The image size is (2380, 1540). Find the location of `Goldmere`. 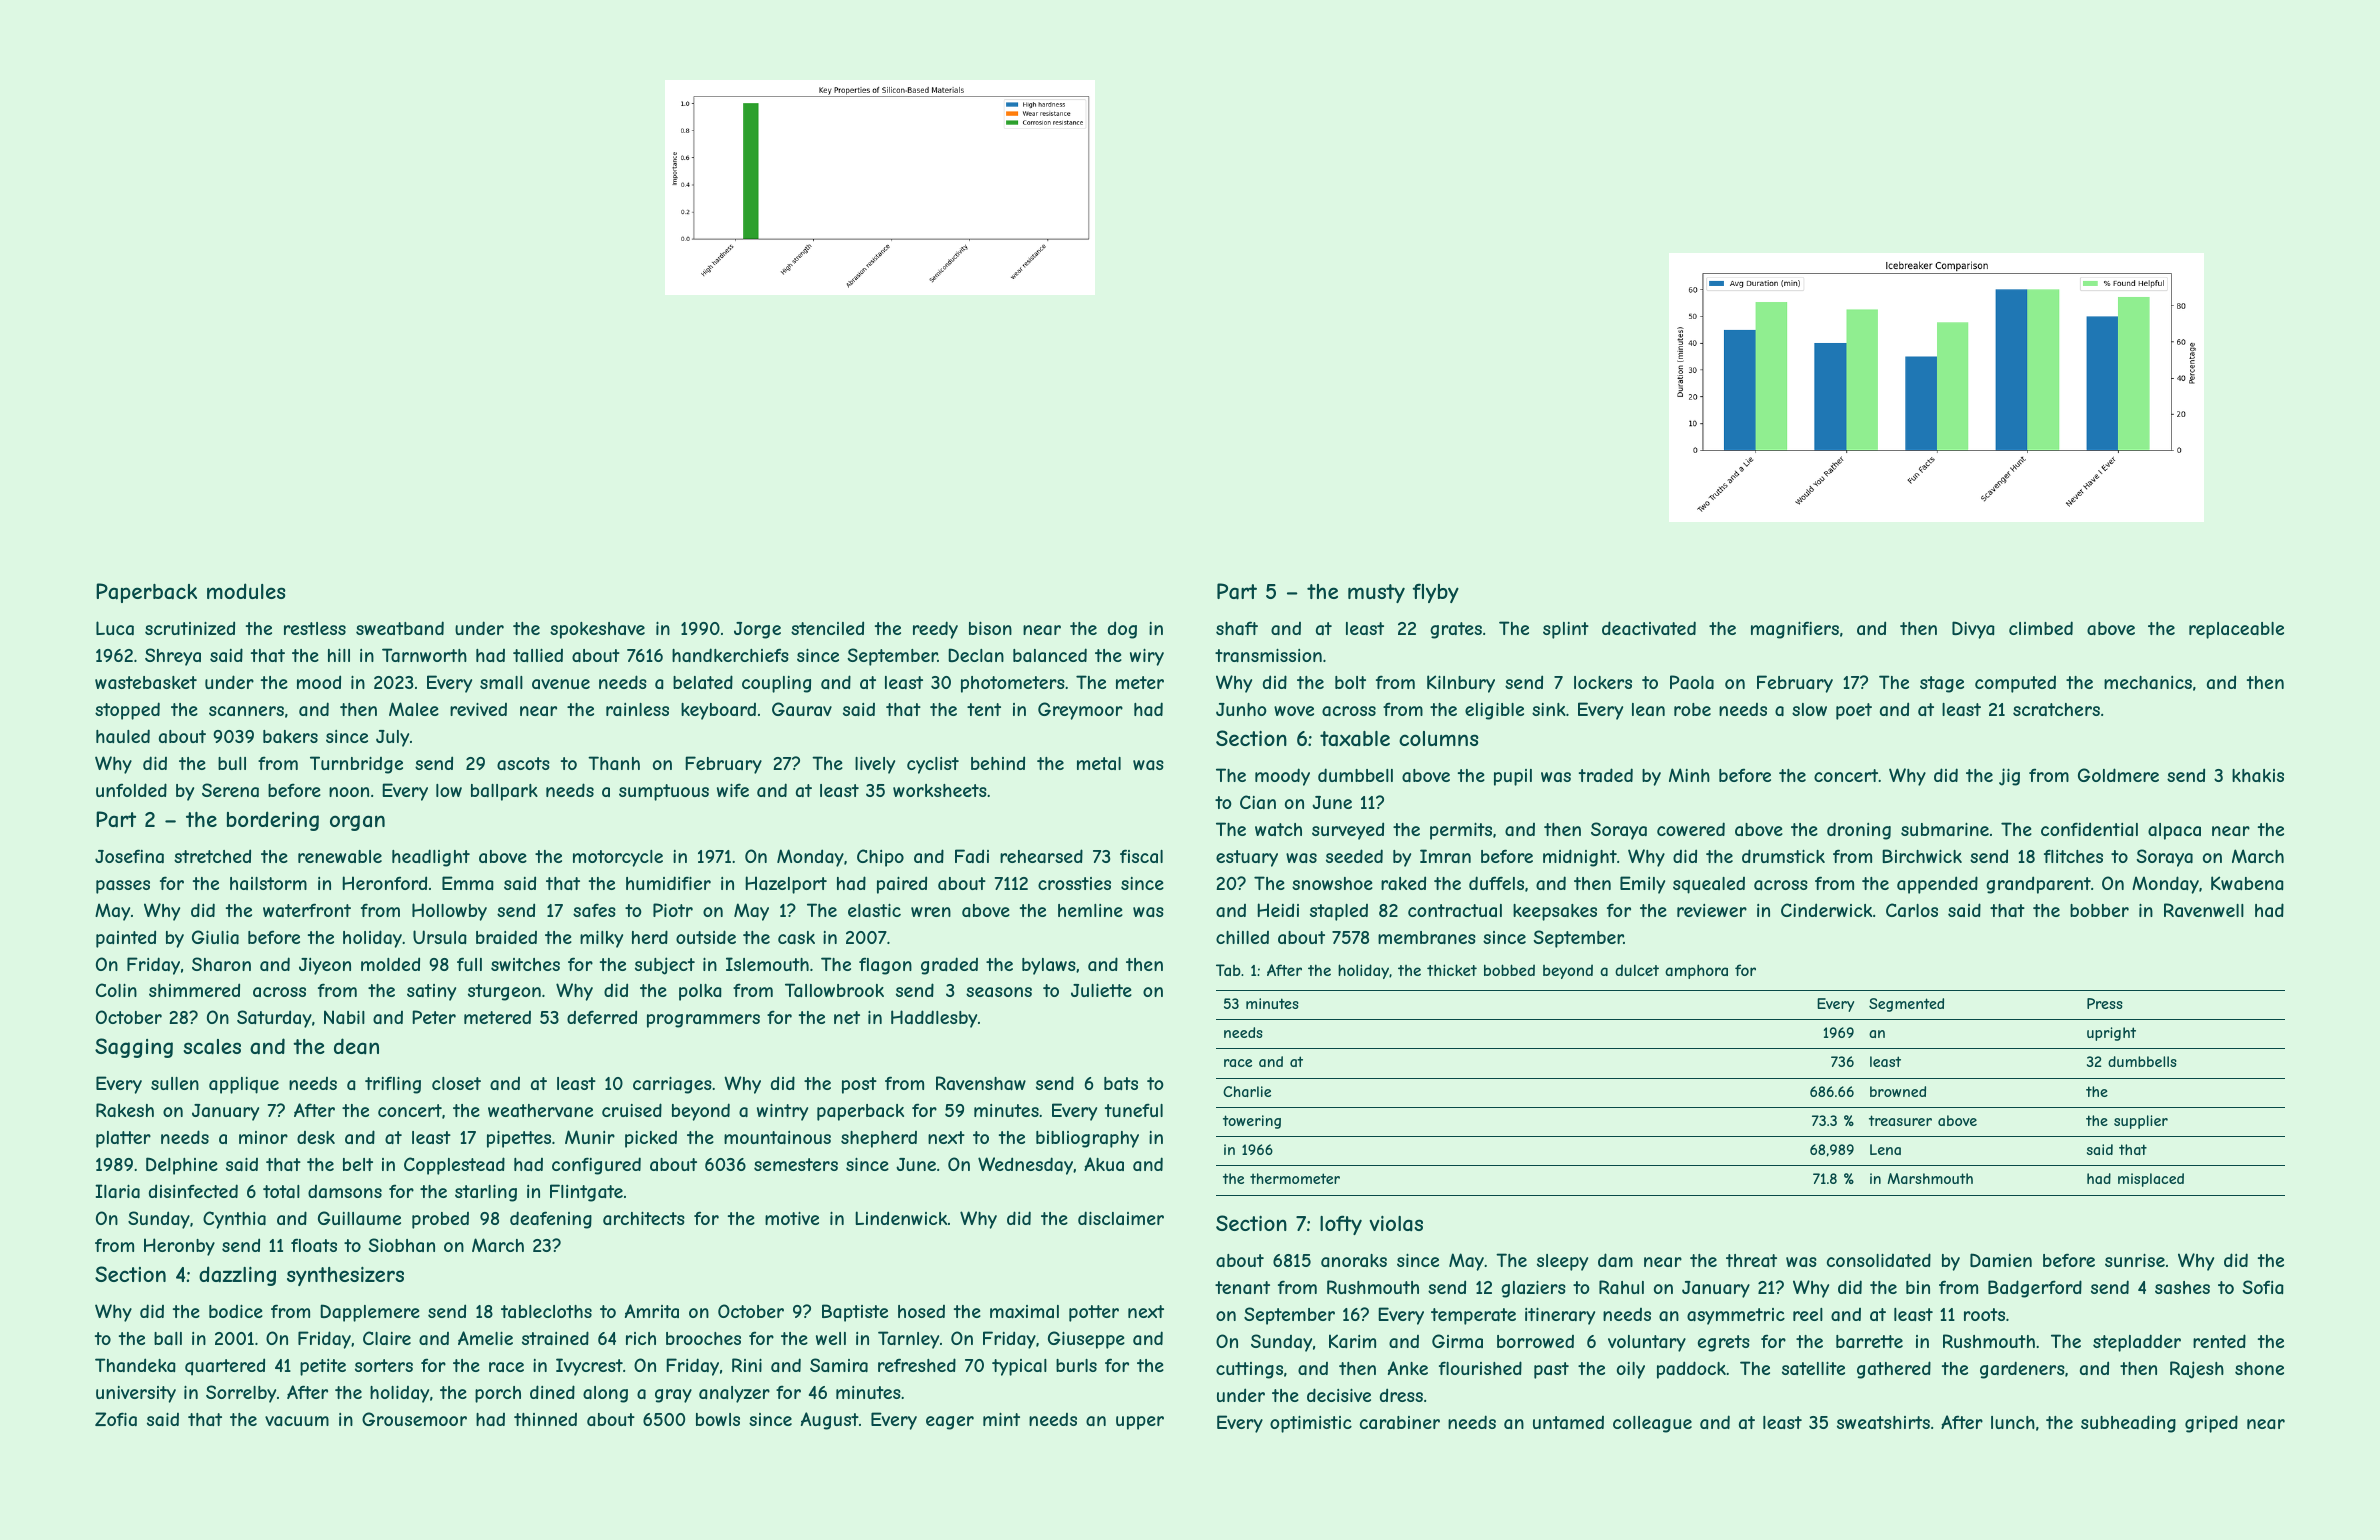

Goldmere is located at coordinates (2118, 775).
